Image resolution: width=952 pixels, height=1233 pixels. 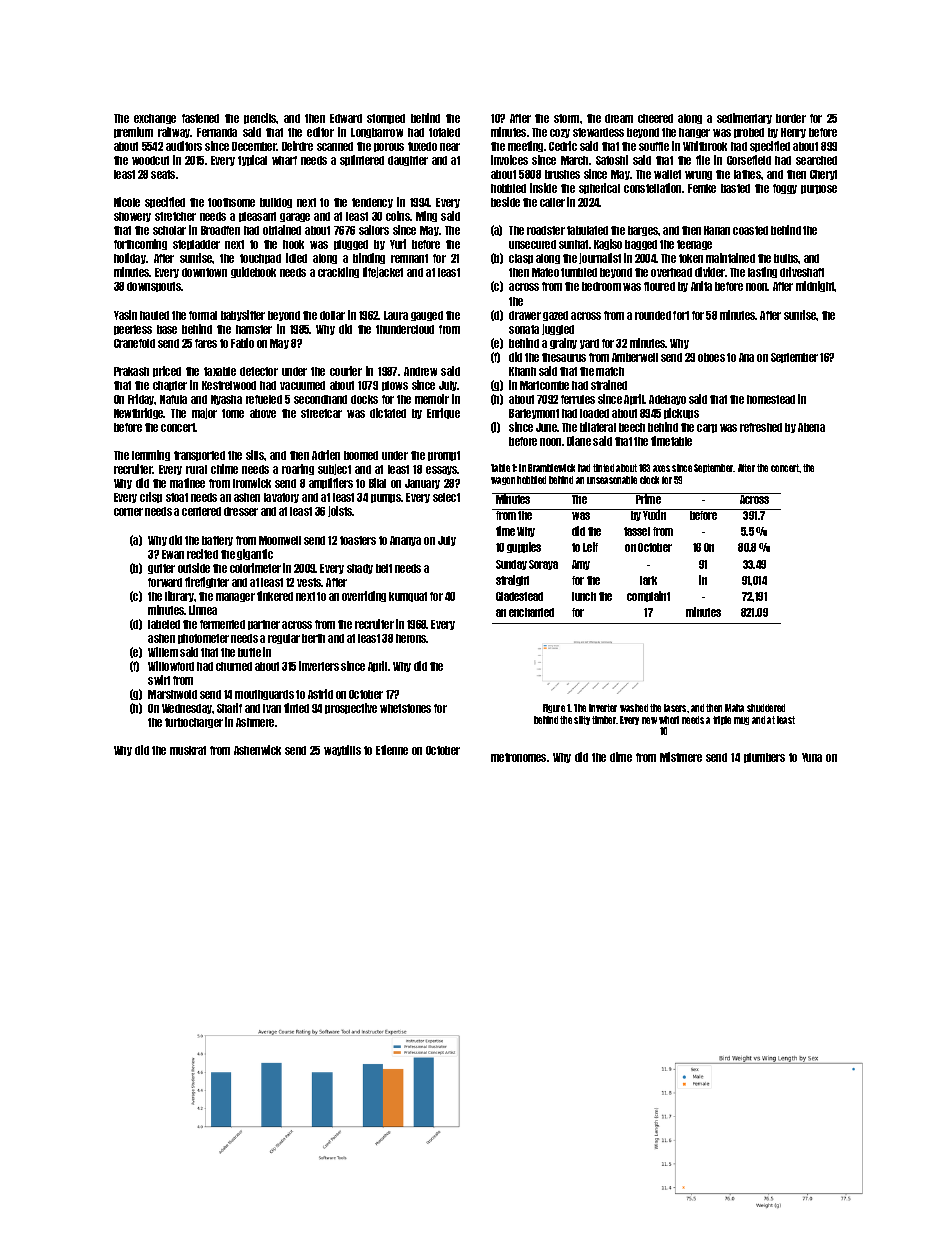 What do you see at coordinates (509, 160) in the screenshot?
I see `invoices` at bounding box center [509, 160].
